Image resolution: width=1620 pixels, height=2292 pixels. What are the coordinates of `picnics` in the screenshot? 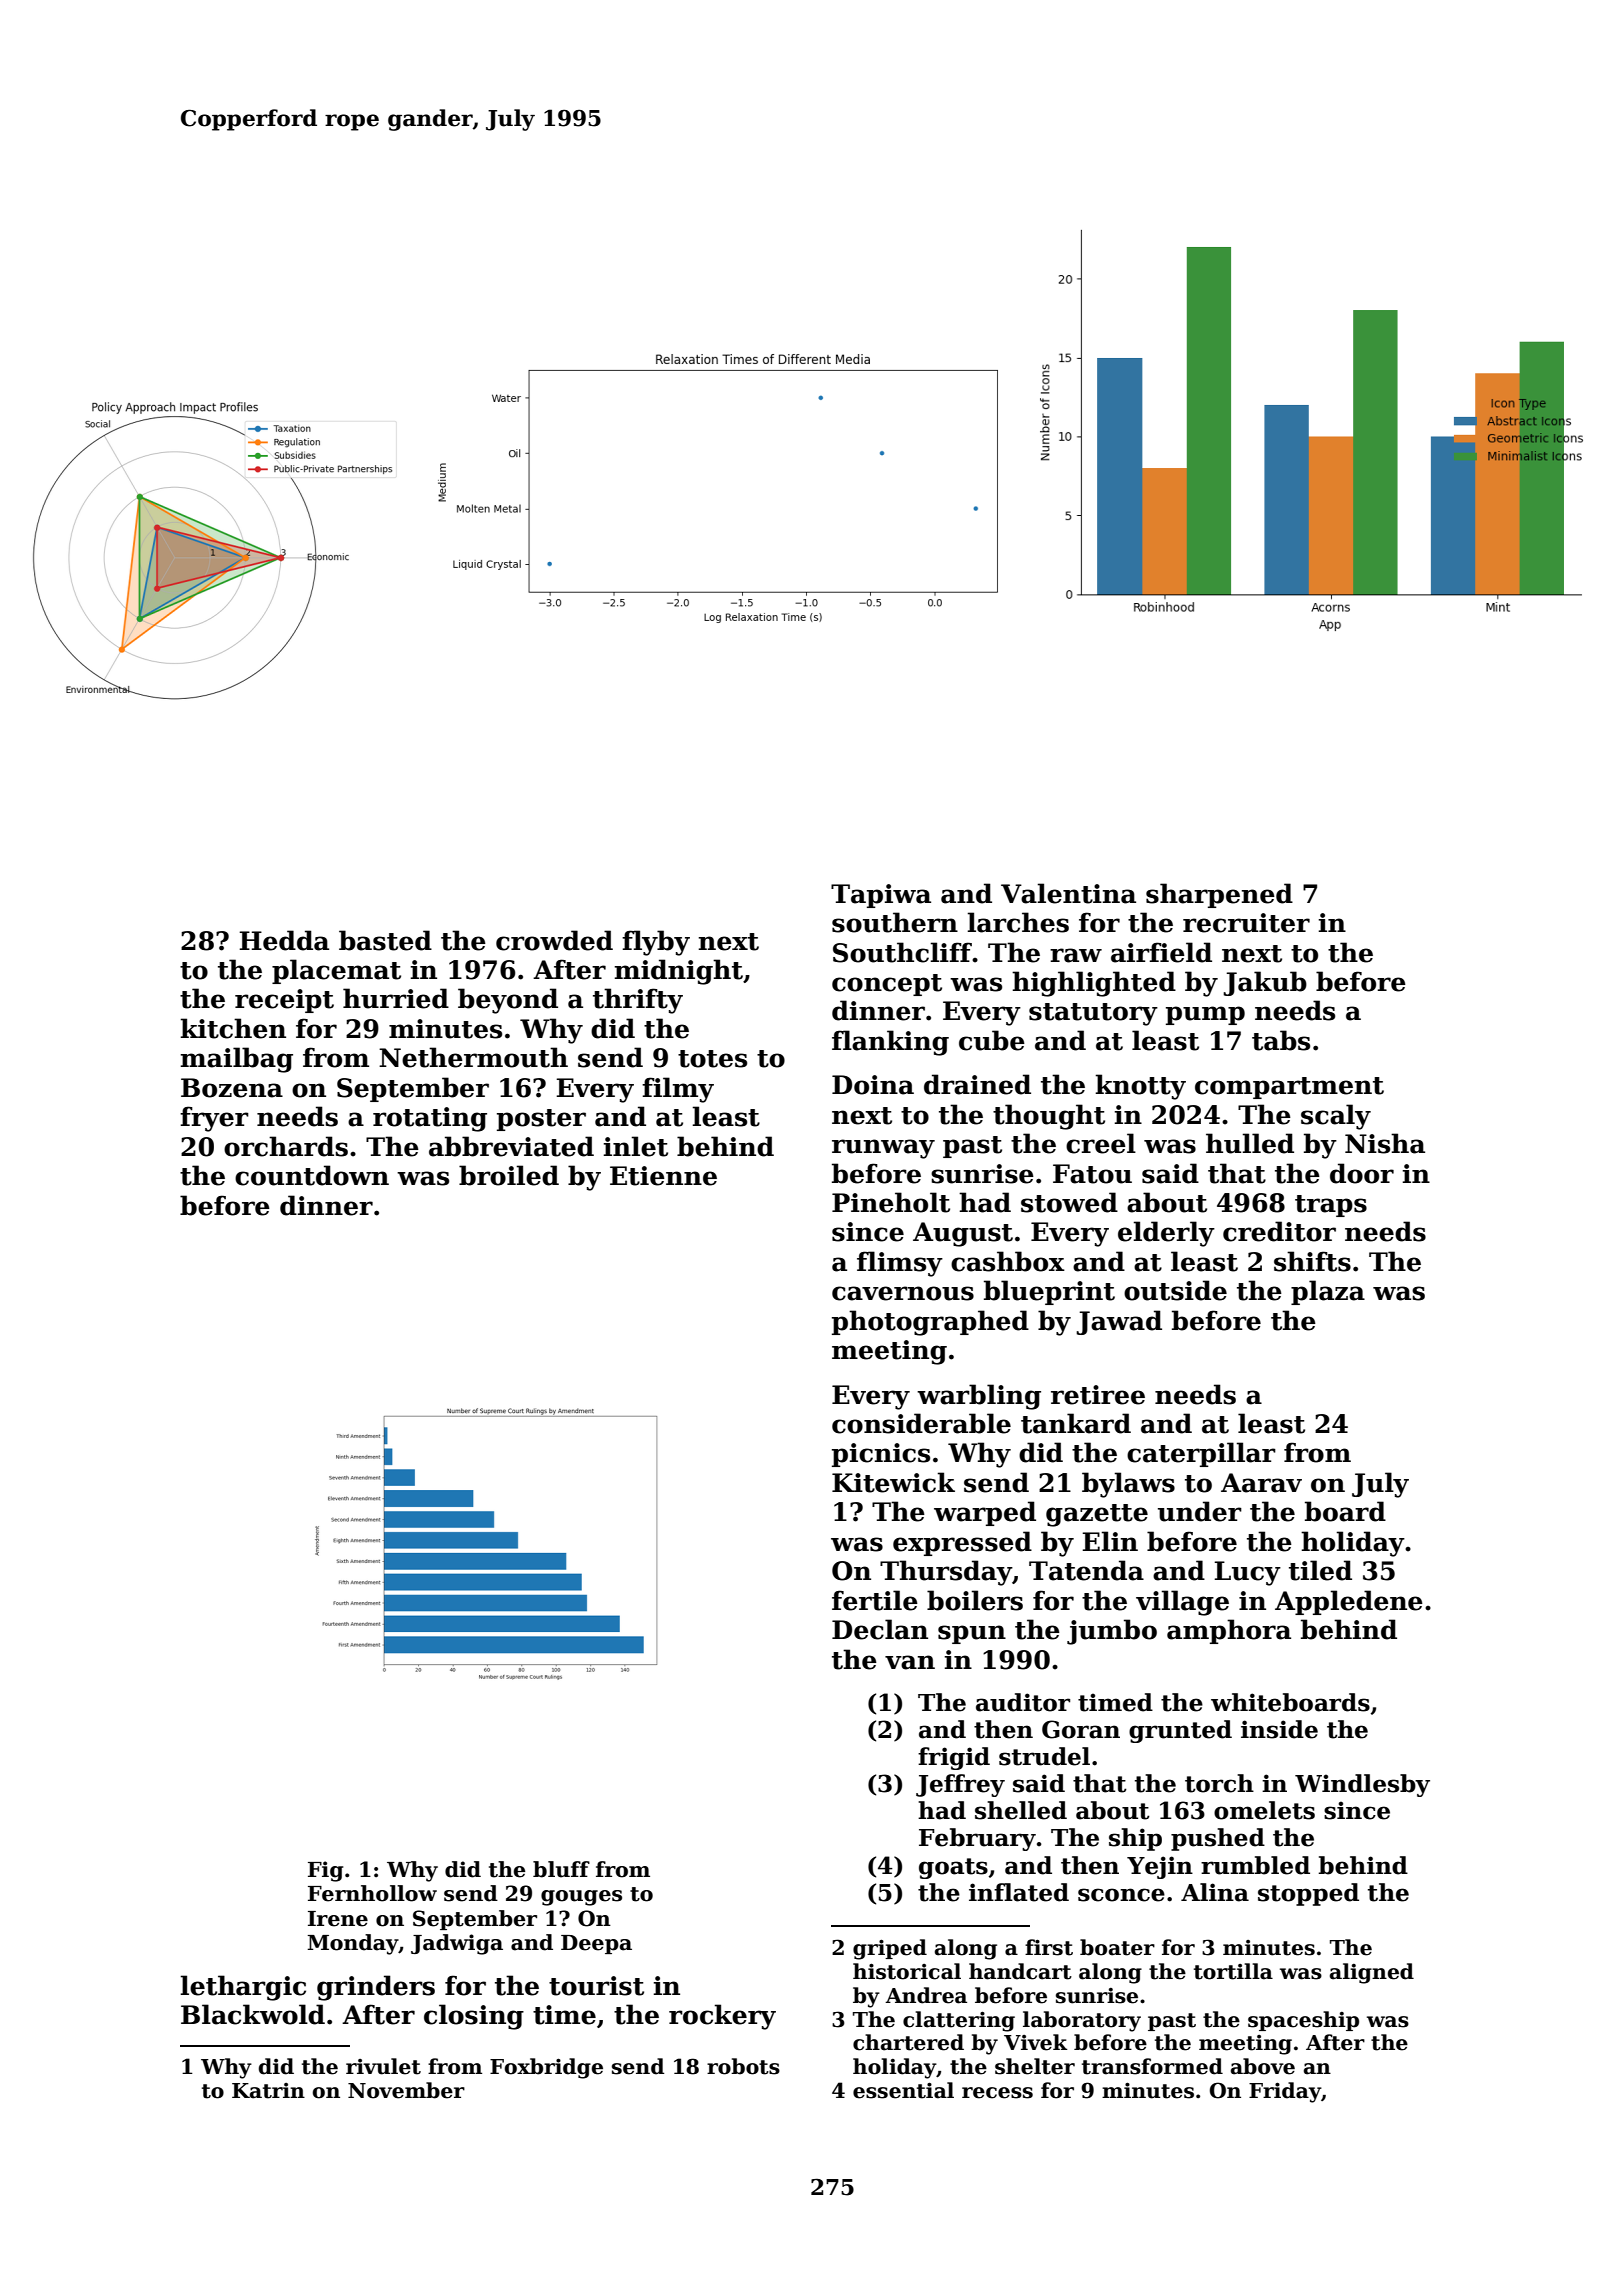 It's located at (881, 1455).
